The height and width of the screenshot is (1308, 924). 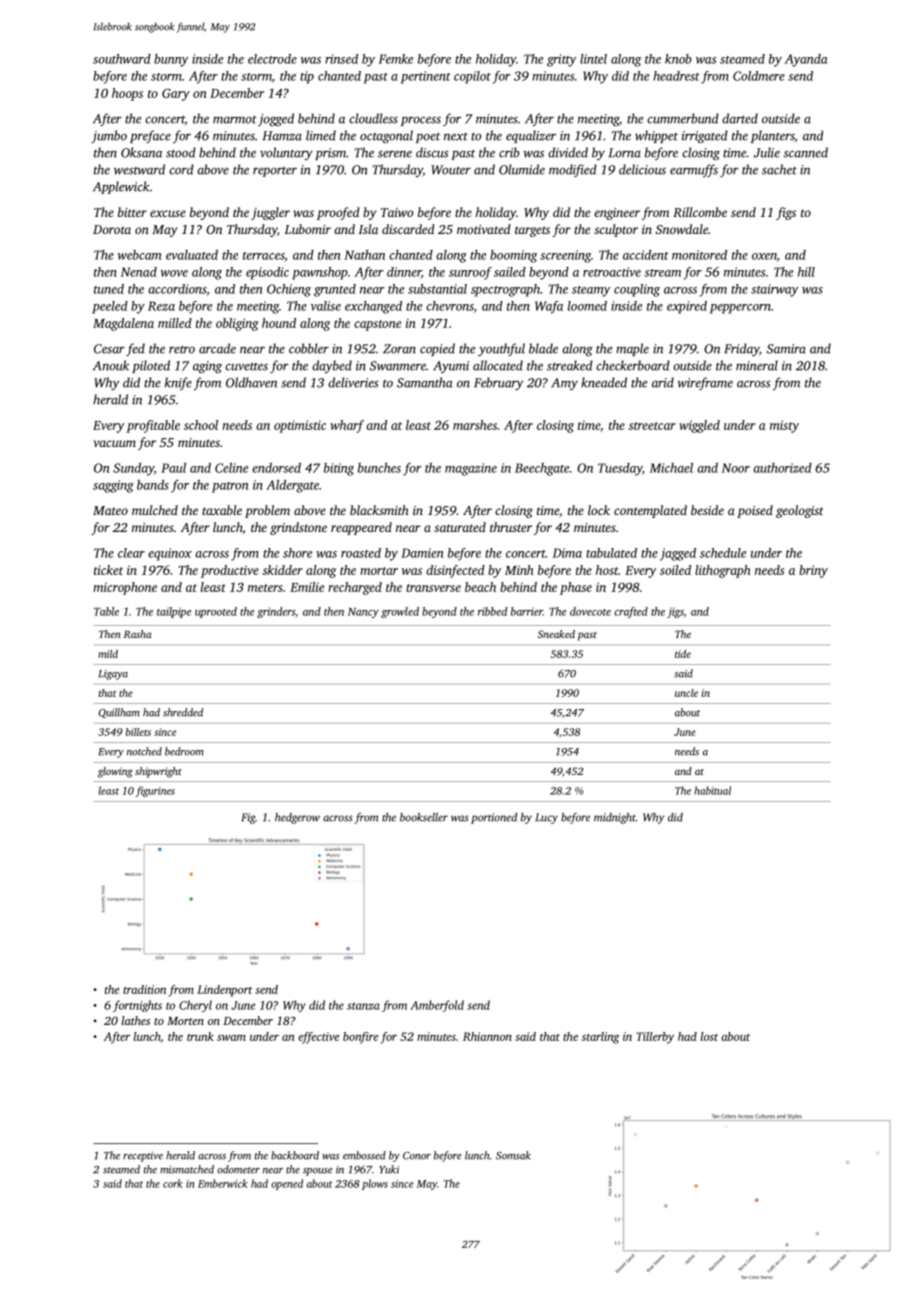 What do you see at coordinates (127, 94) in the screenshot?
I see `hoops` at bounding box center [127, 94].
